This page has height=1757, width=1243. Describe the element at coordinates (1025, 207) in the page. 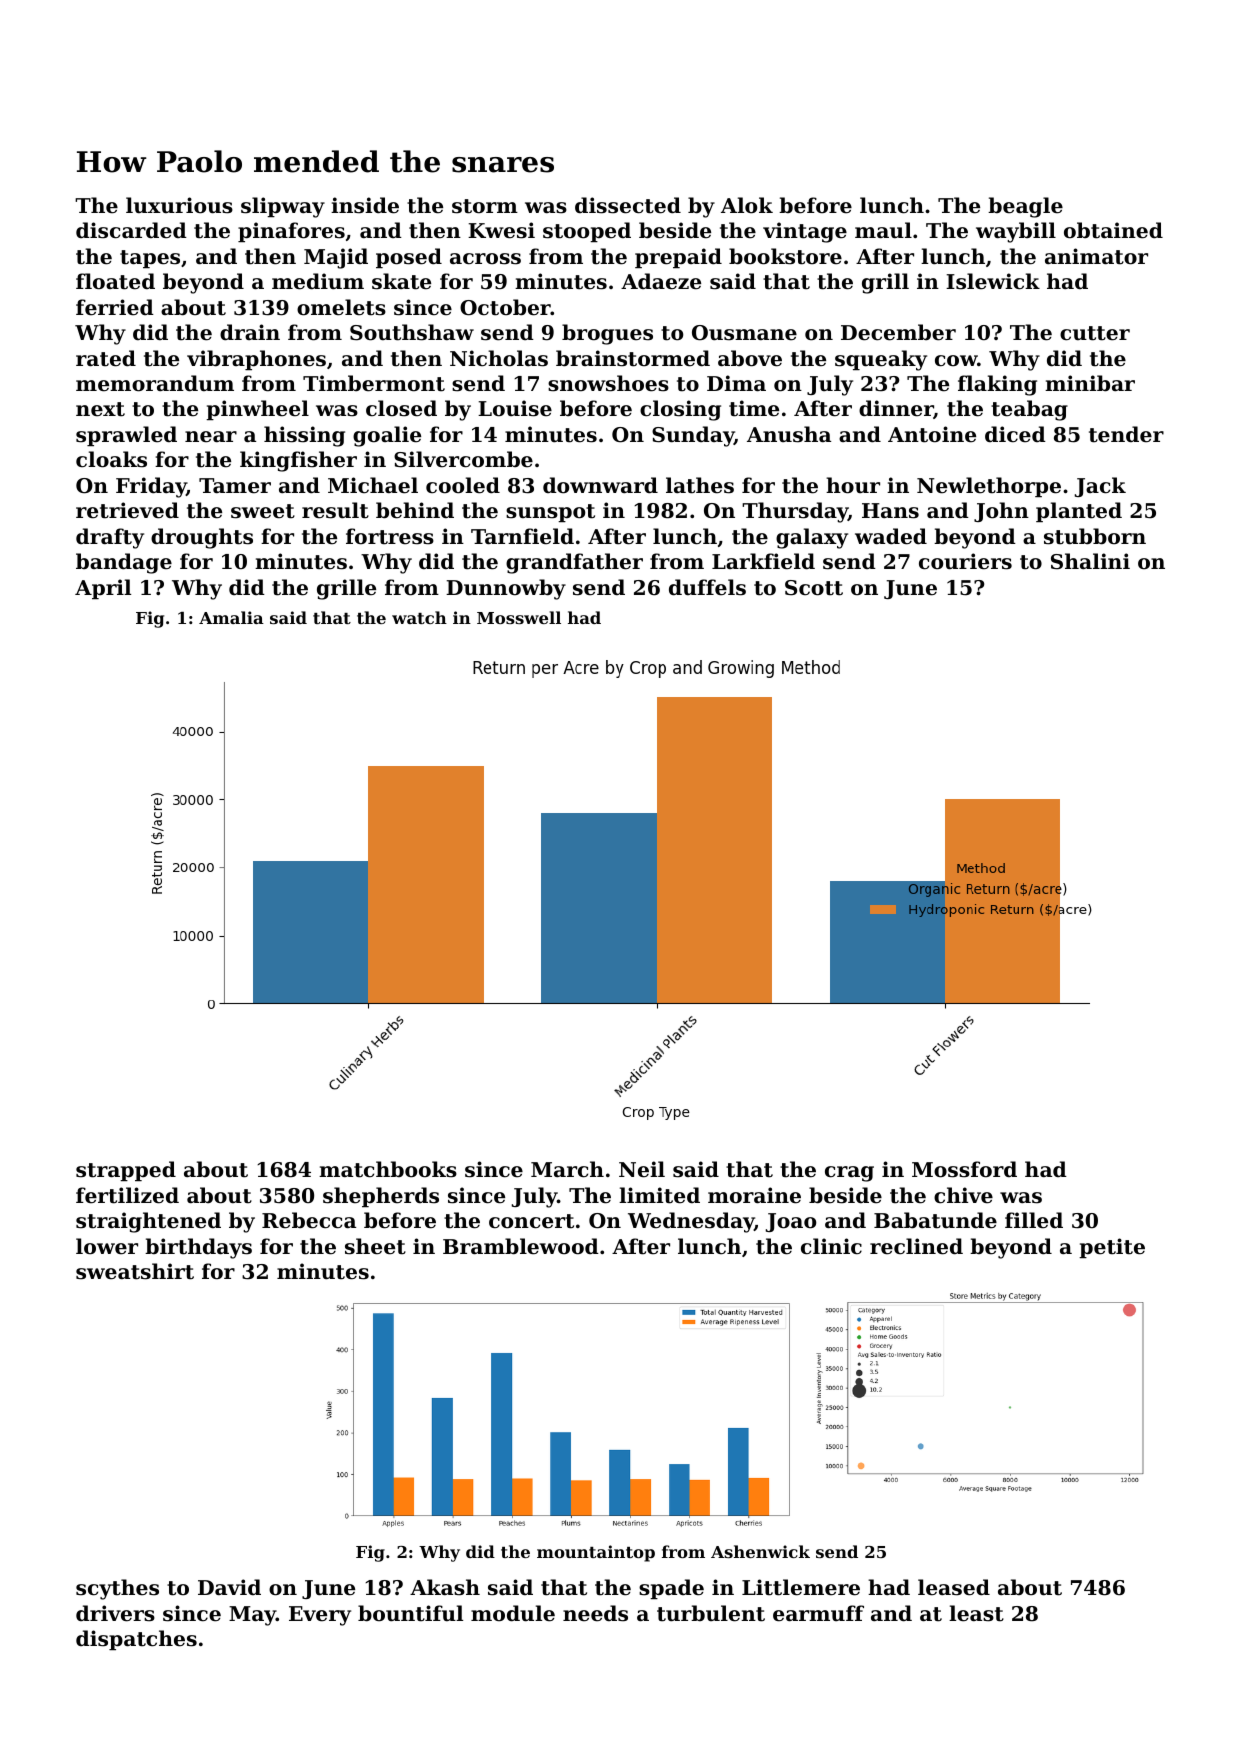

I see `beagle` at that location.
